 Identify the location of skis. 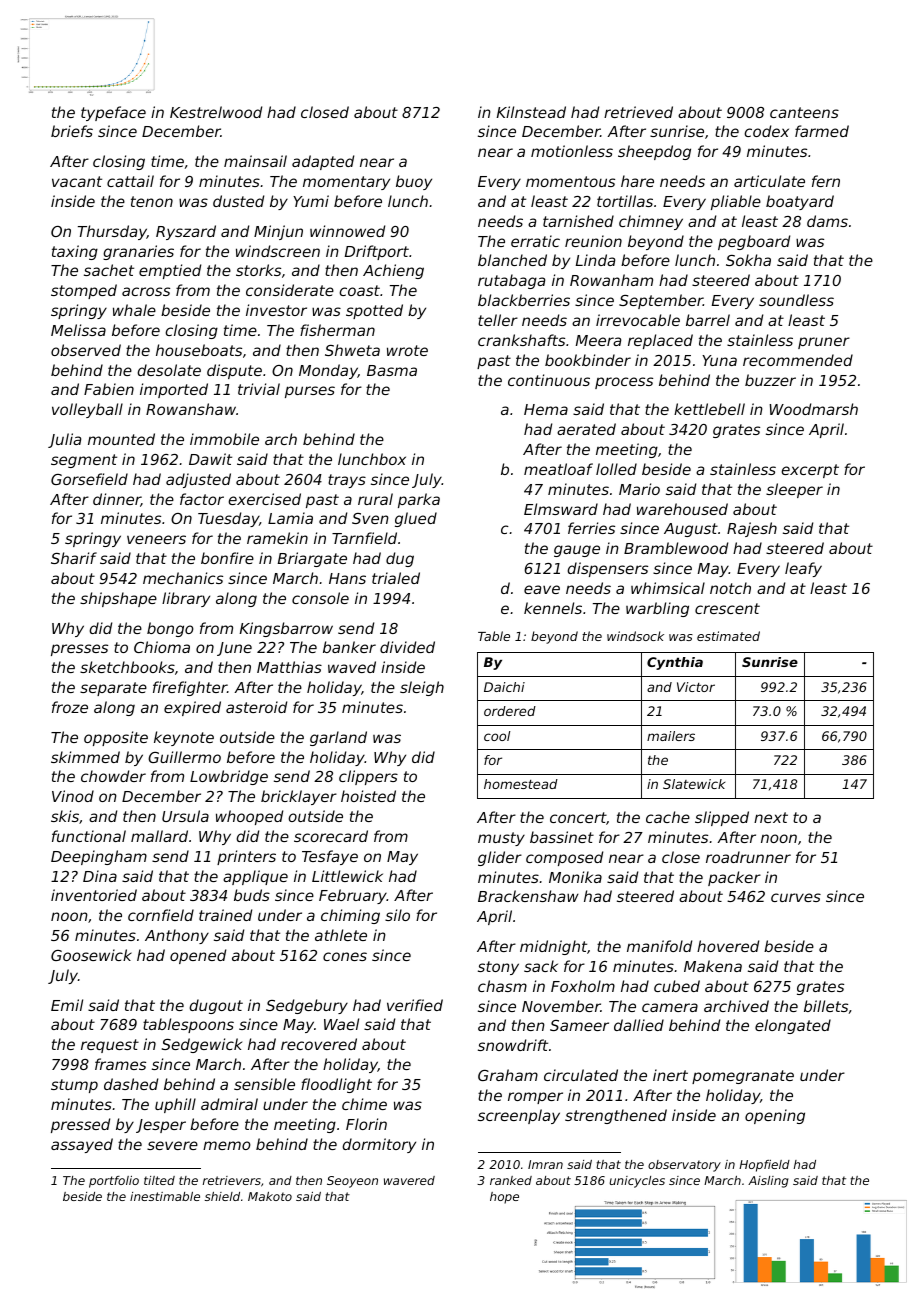
(65, 816).
